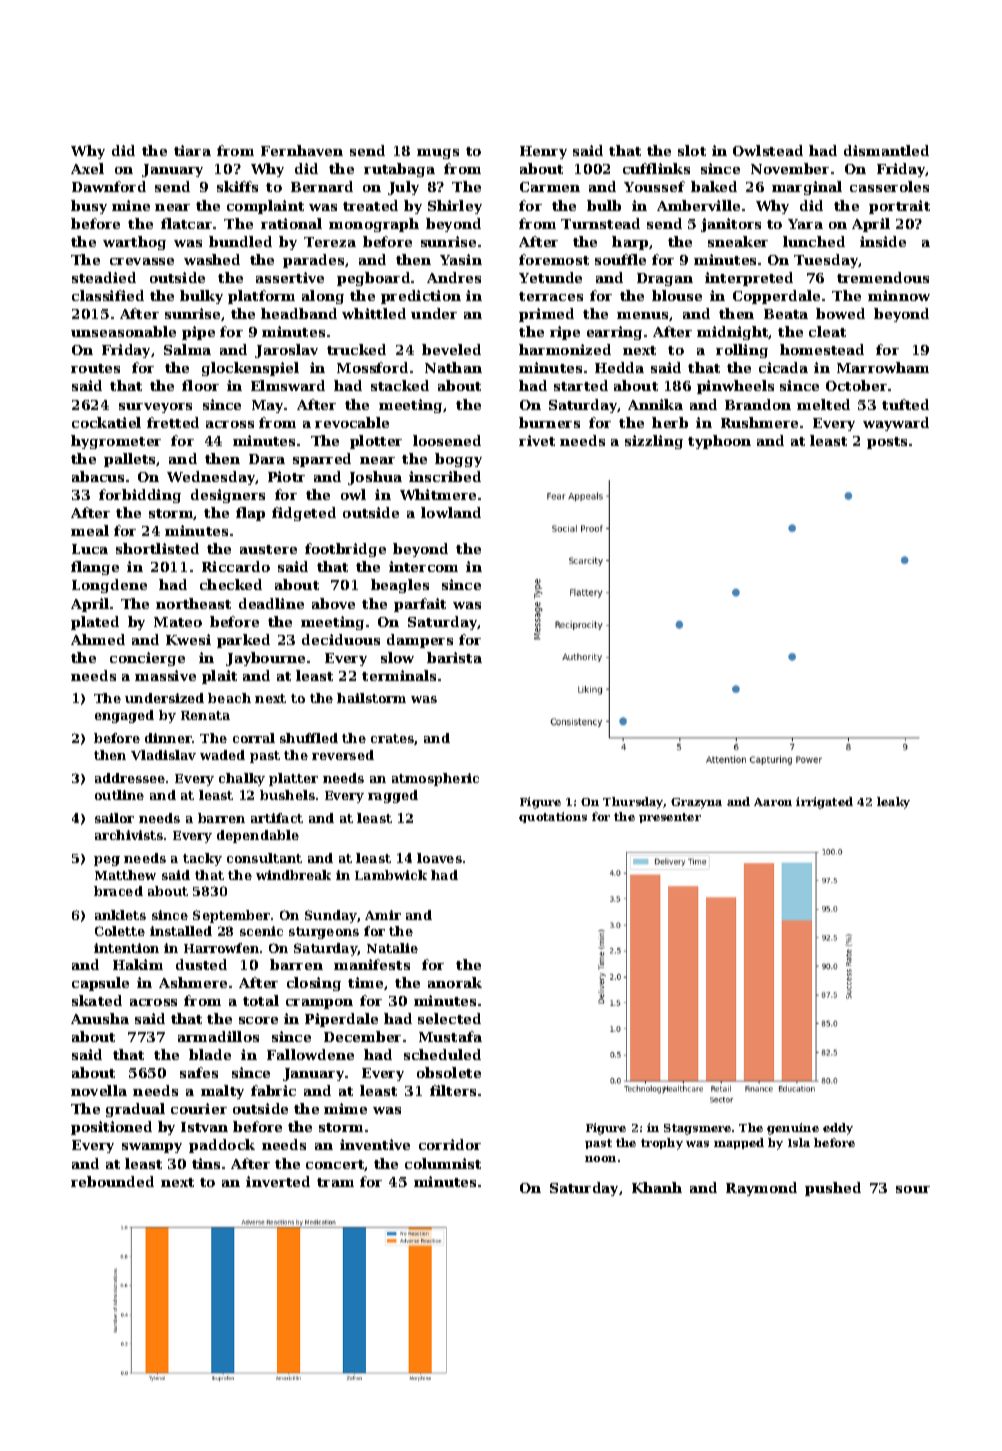 Image resolution: width=1002 pixels, height=1451 pixels. I want to click on complaint, so click(265, 207).
